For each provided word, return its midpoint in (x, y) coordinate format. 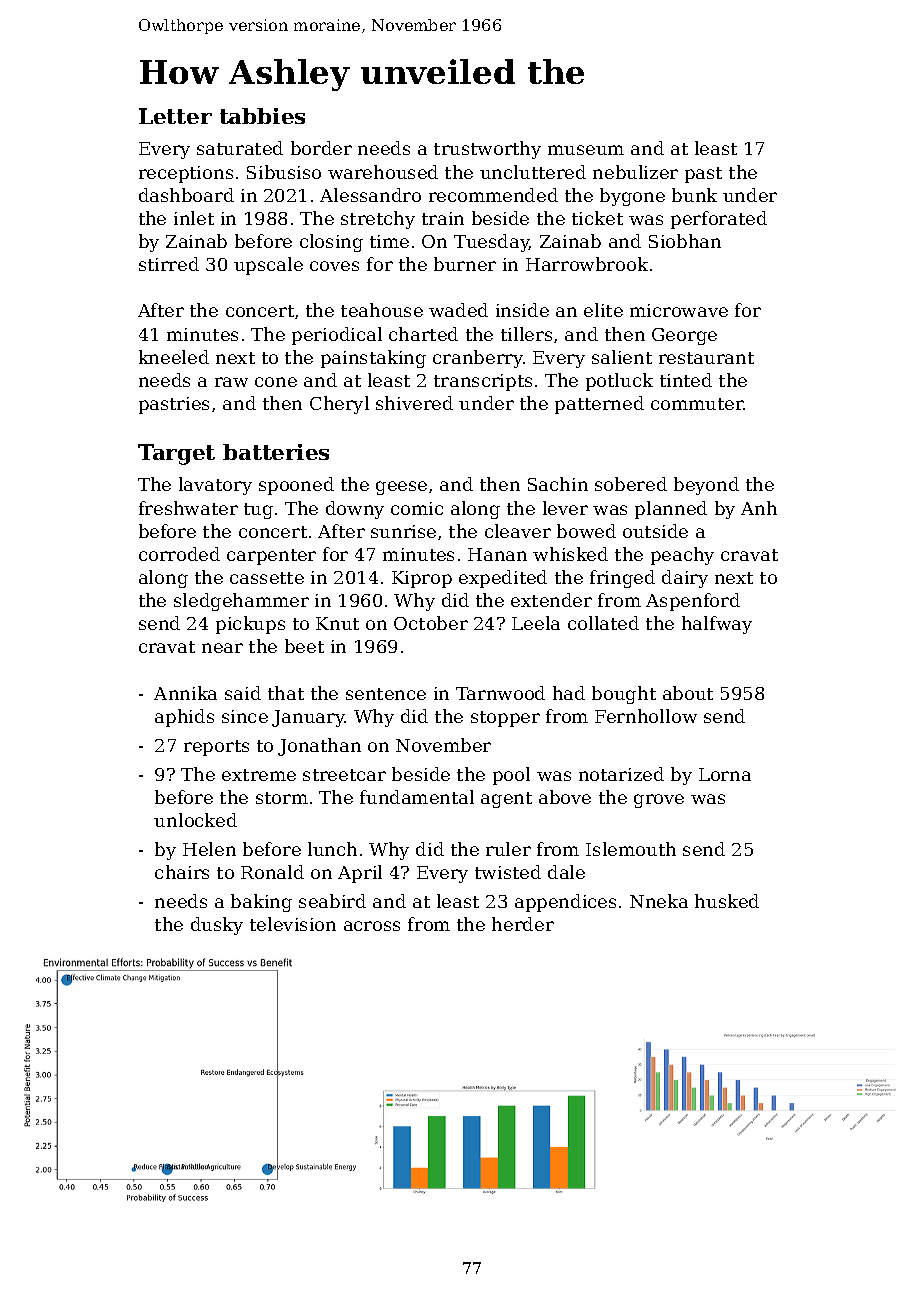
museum (586, 150)
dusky (217, 926)
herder (523, 924)
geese (401, 488)
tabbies (262, 116)
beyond (706, 486)
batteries (276, 452)
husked (727, 901)
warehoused (383, 172)
